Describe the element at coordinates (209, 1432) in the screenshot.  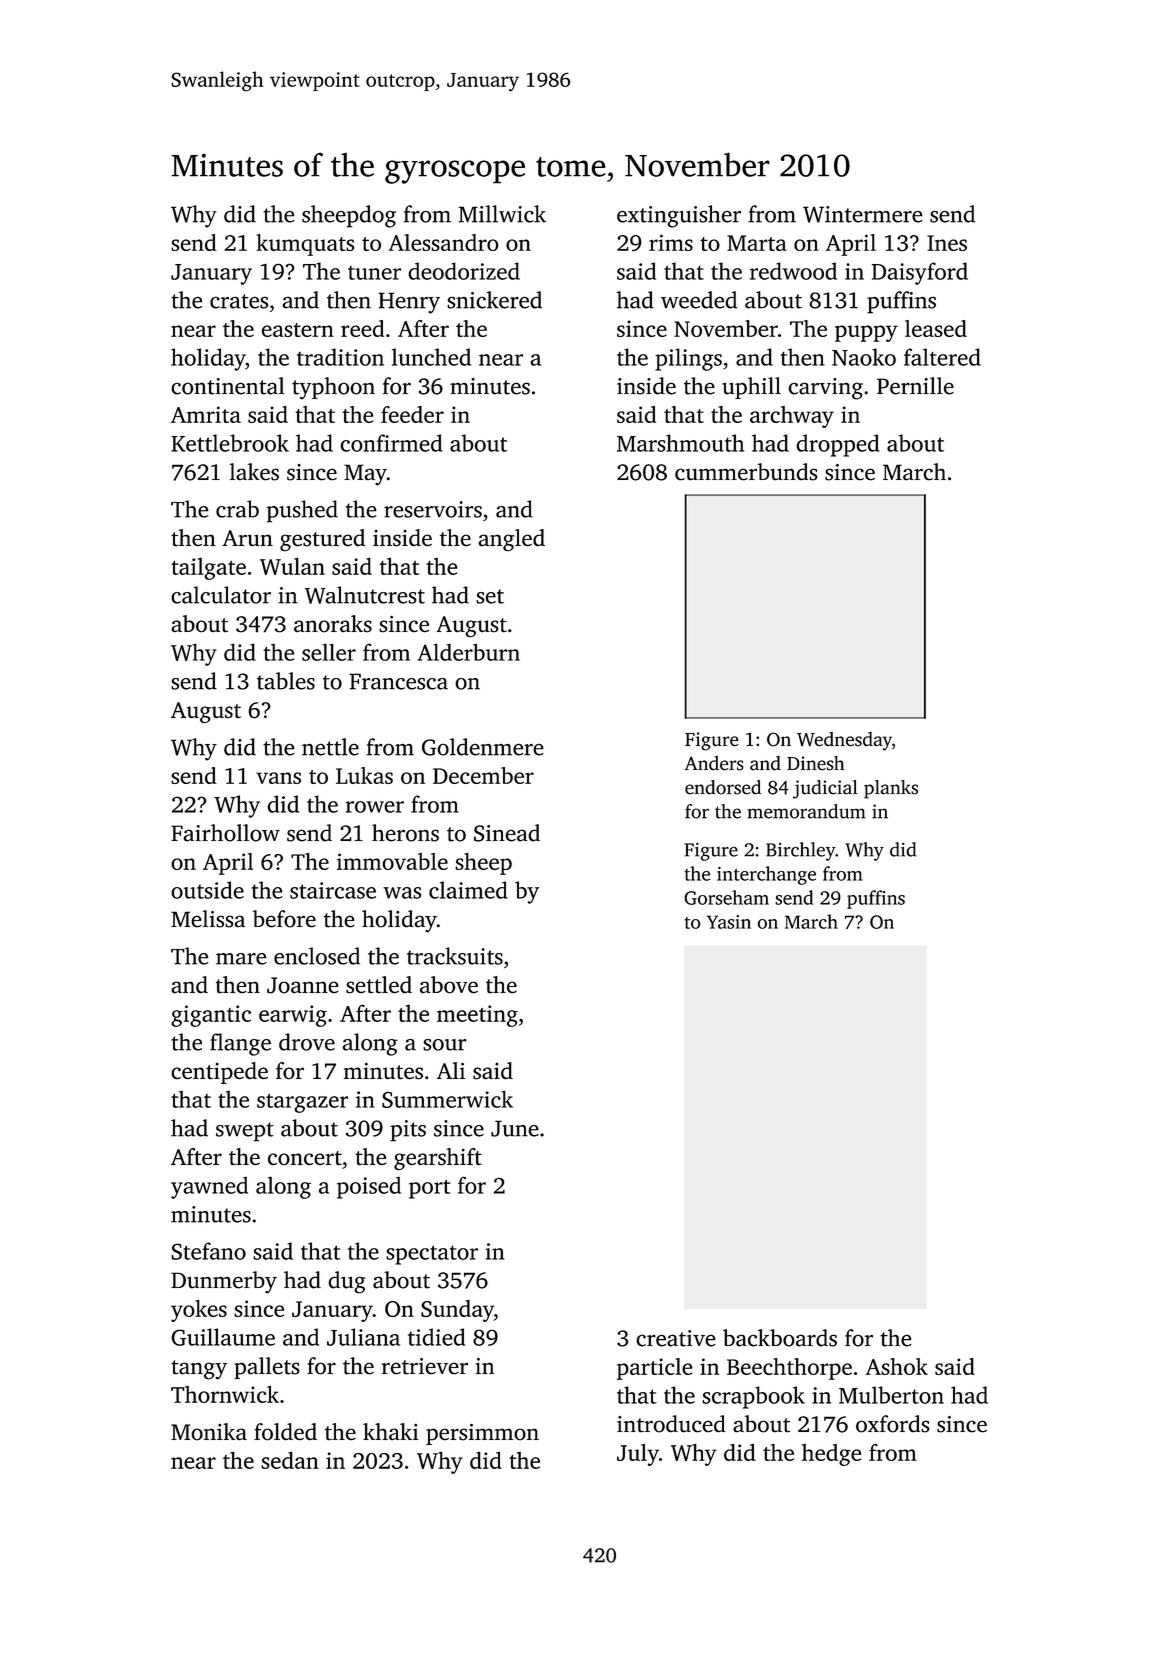
I see `Monika` at that location.
